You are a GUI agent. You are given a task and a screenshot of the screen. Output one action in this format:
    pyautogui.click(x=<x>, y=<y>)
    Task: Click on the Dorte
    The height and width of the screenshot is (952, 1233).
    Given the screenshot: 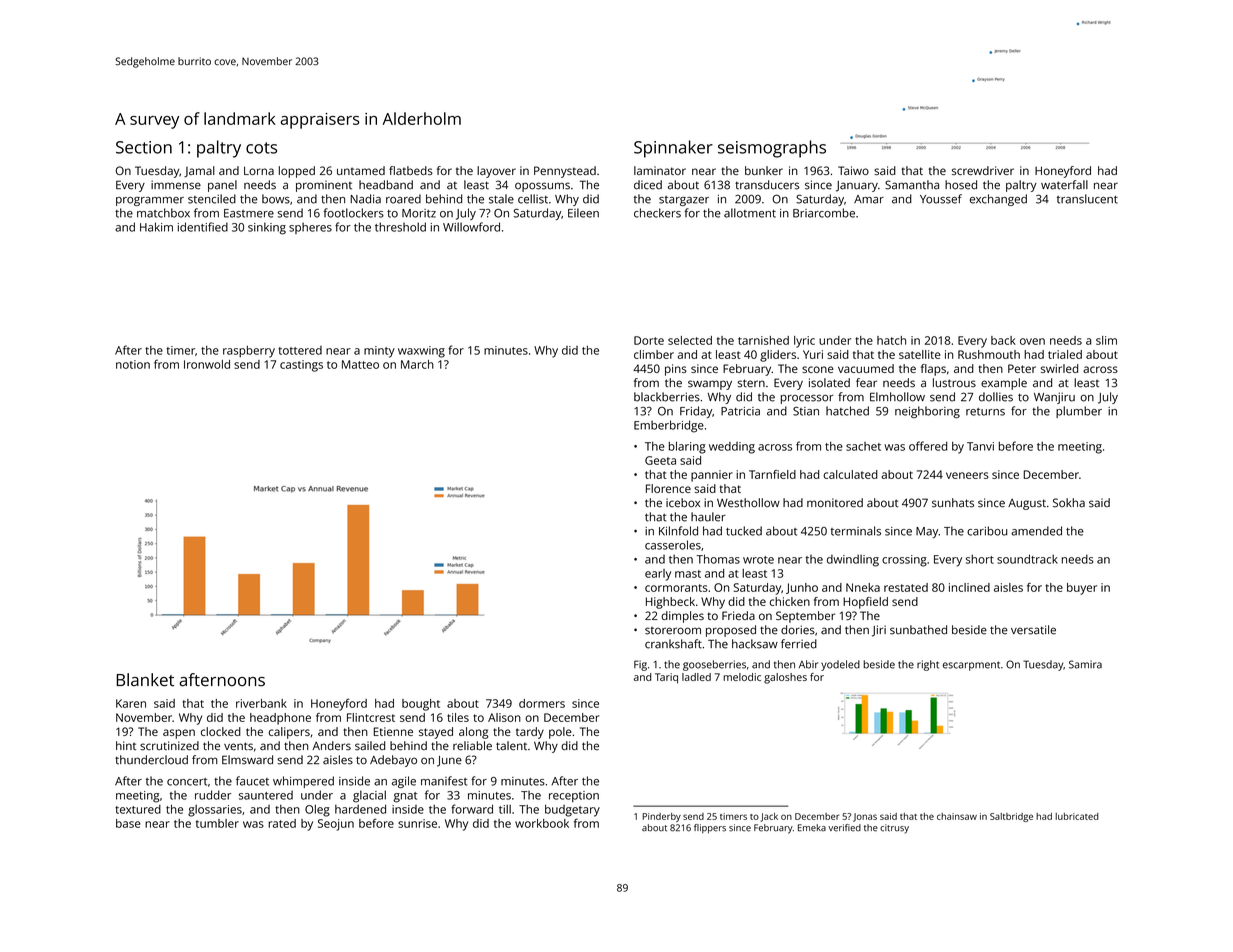 What is the action you would take?
    pyautogui.click(x=649, y=340)
